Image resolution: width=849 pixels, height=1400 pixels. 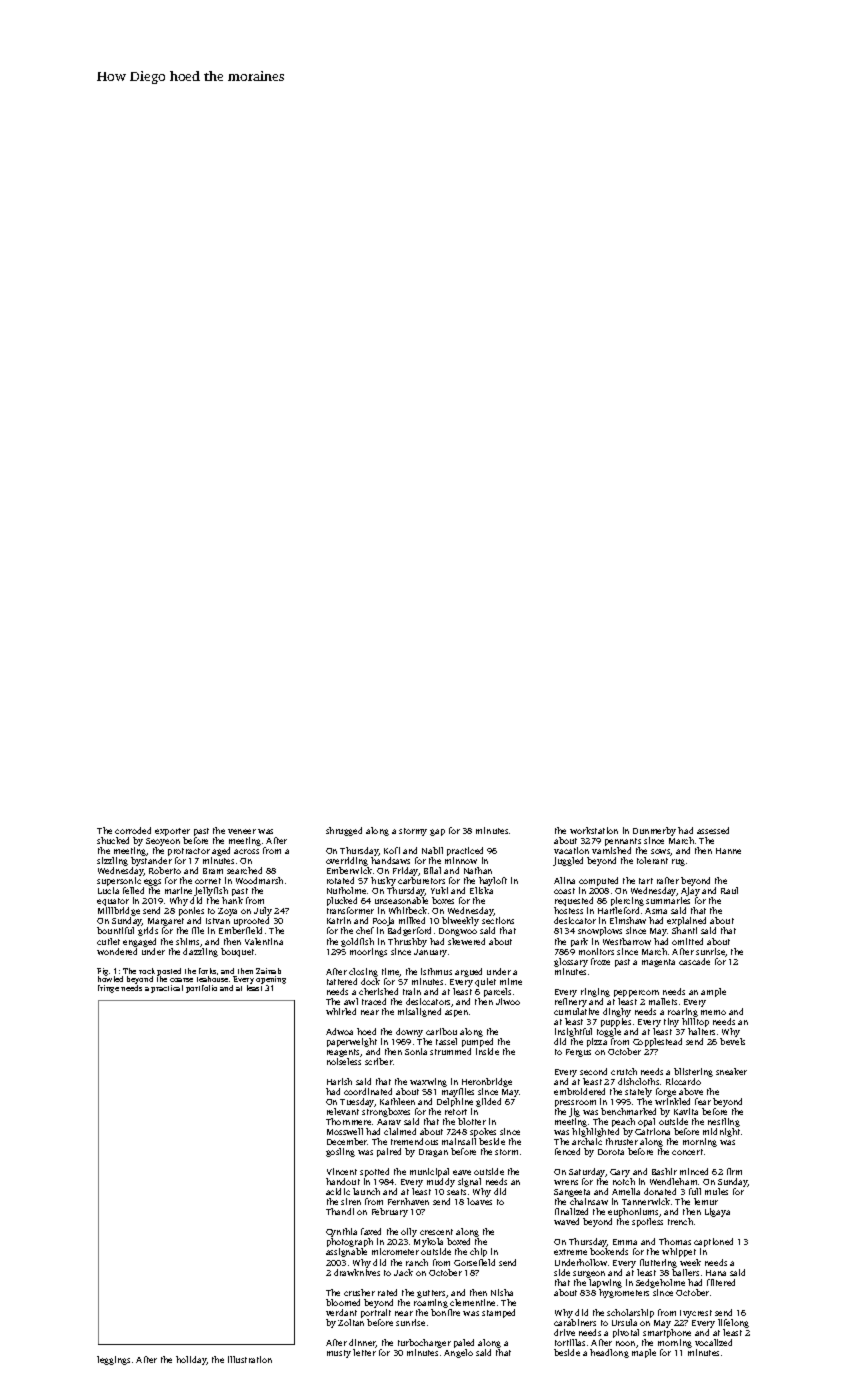 I want to click on Gorsefield, so click(x=474, y=1262).
